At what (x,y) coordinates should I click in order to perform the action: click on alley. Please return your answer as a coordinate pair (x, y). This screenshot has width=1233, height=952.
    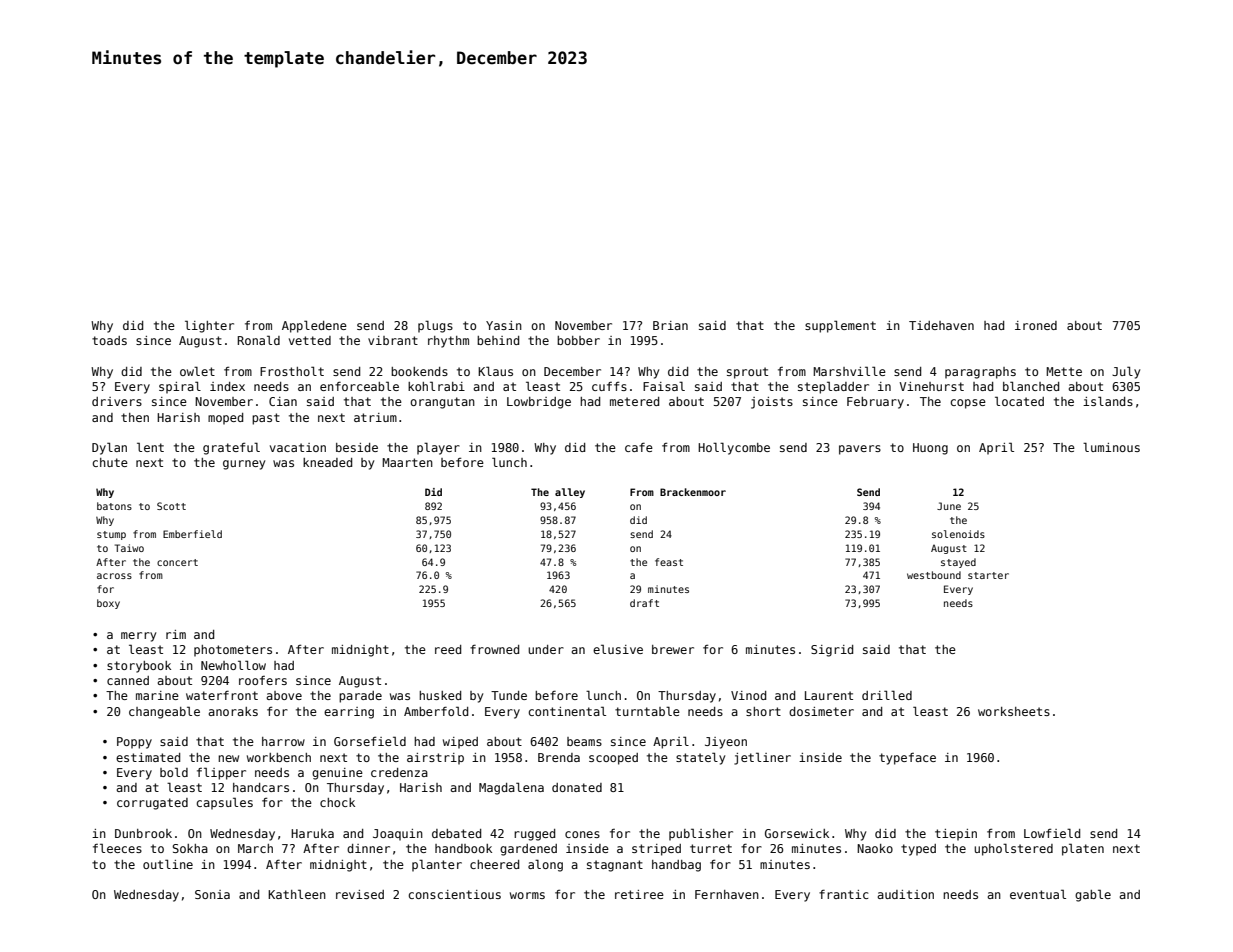
    Looking at the image, I should click on (570, 493).
